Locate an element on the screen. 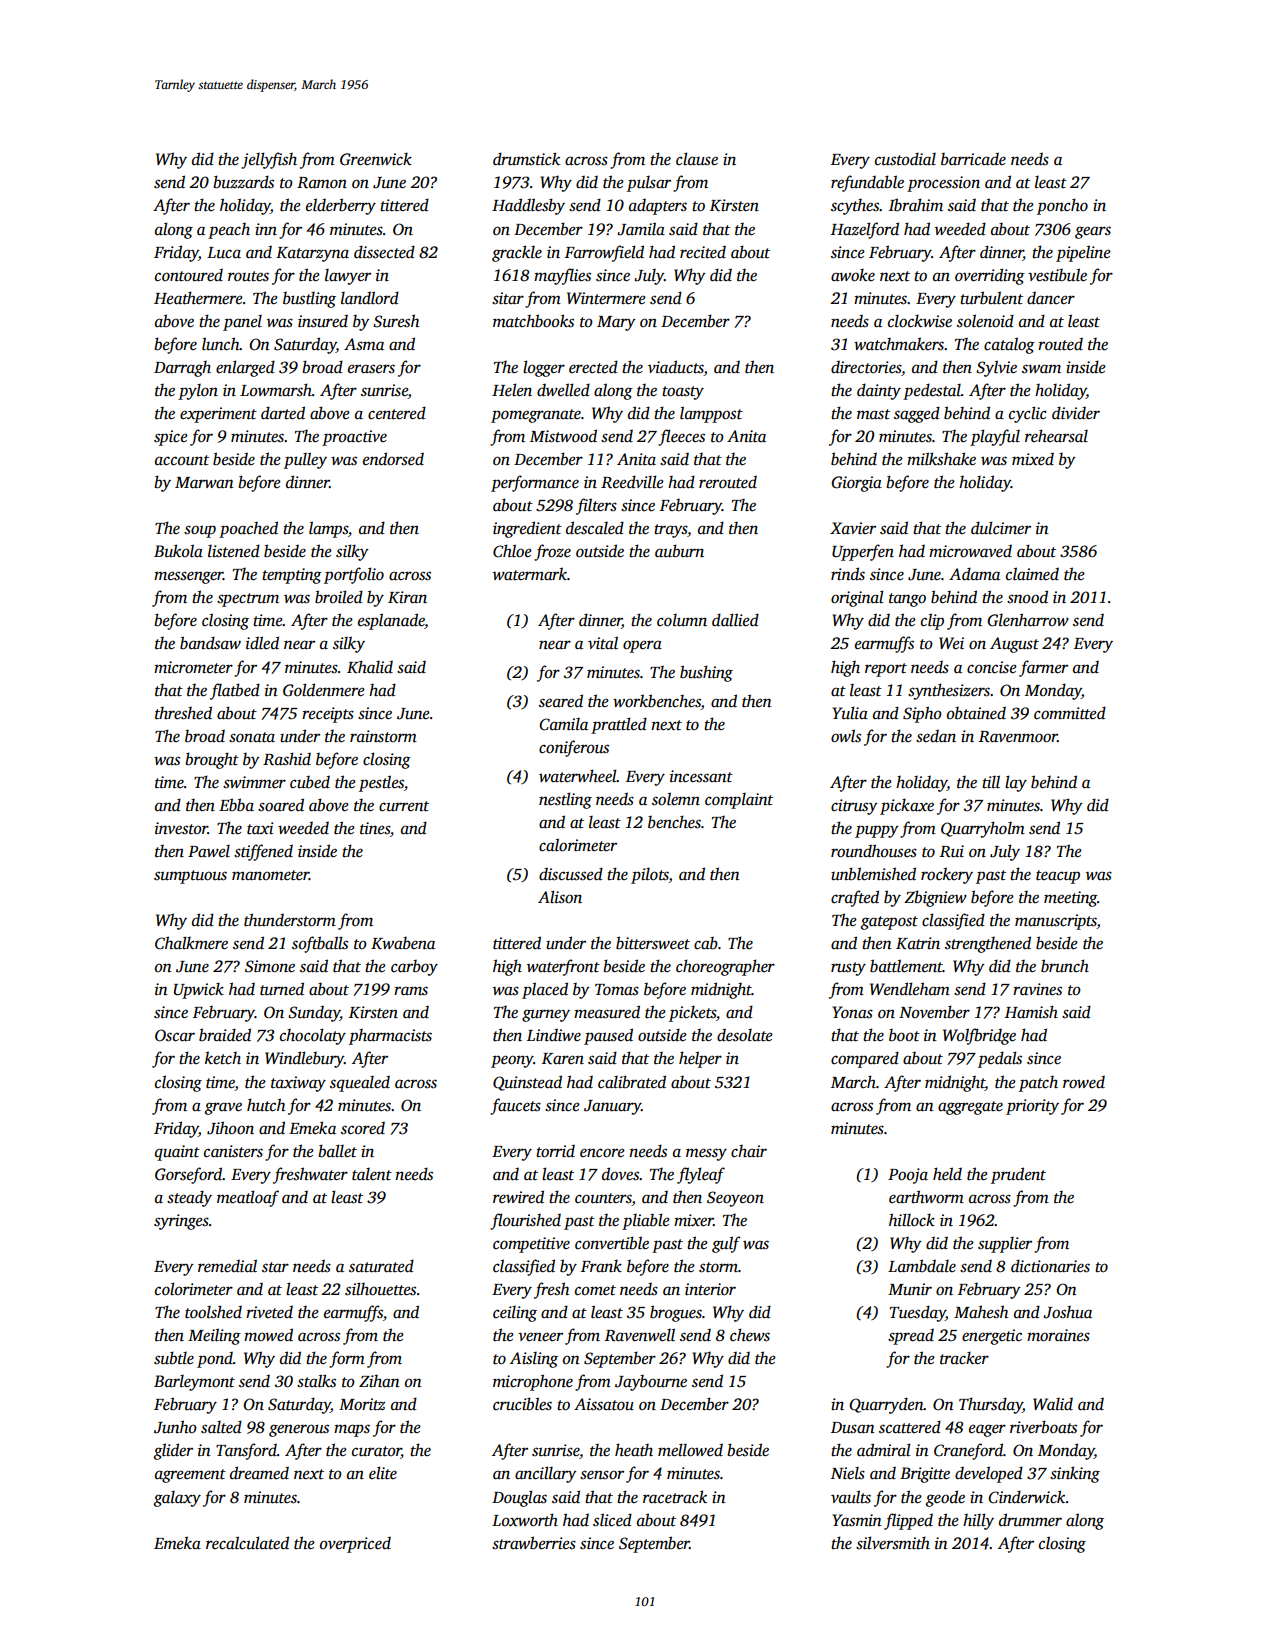 This screenshot has width=1269, height=1642. waterfront is located at coordinates (563, 967).
